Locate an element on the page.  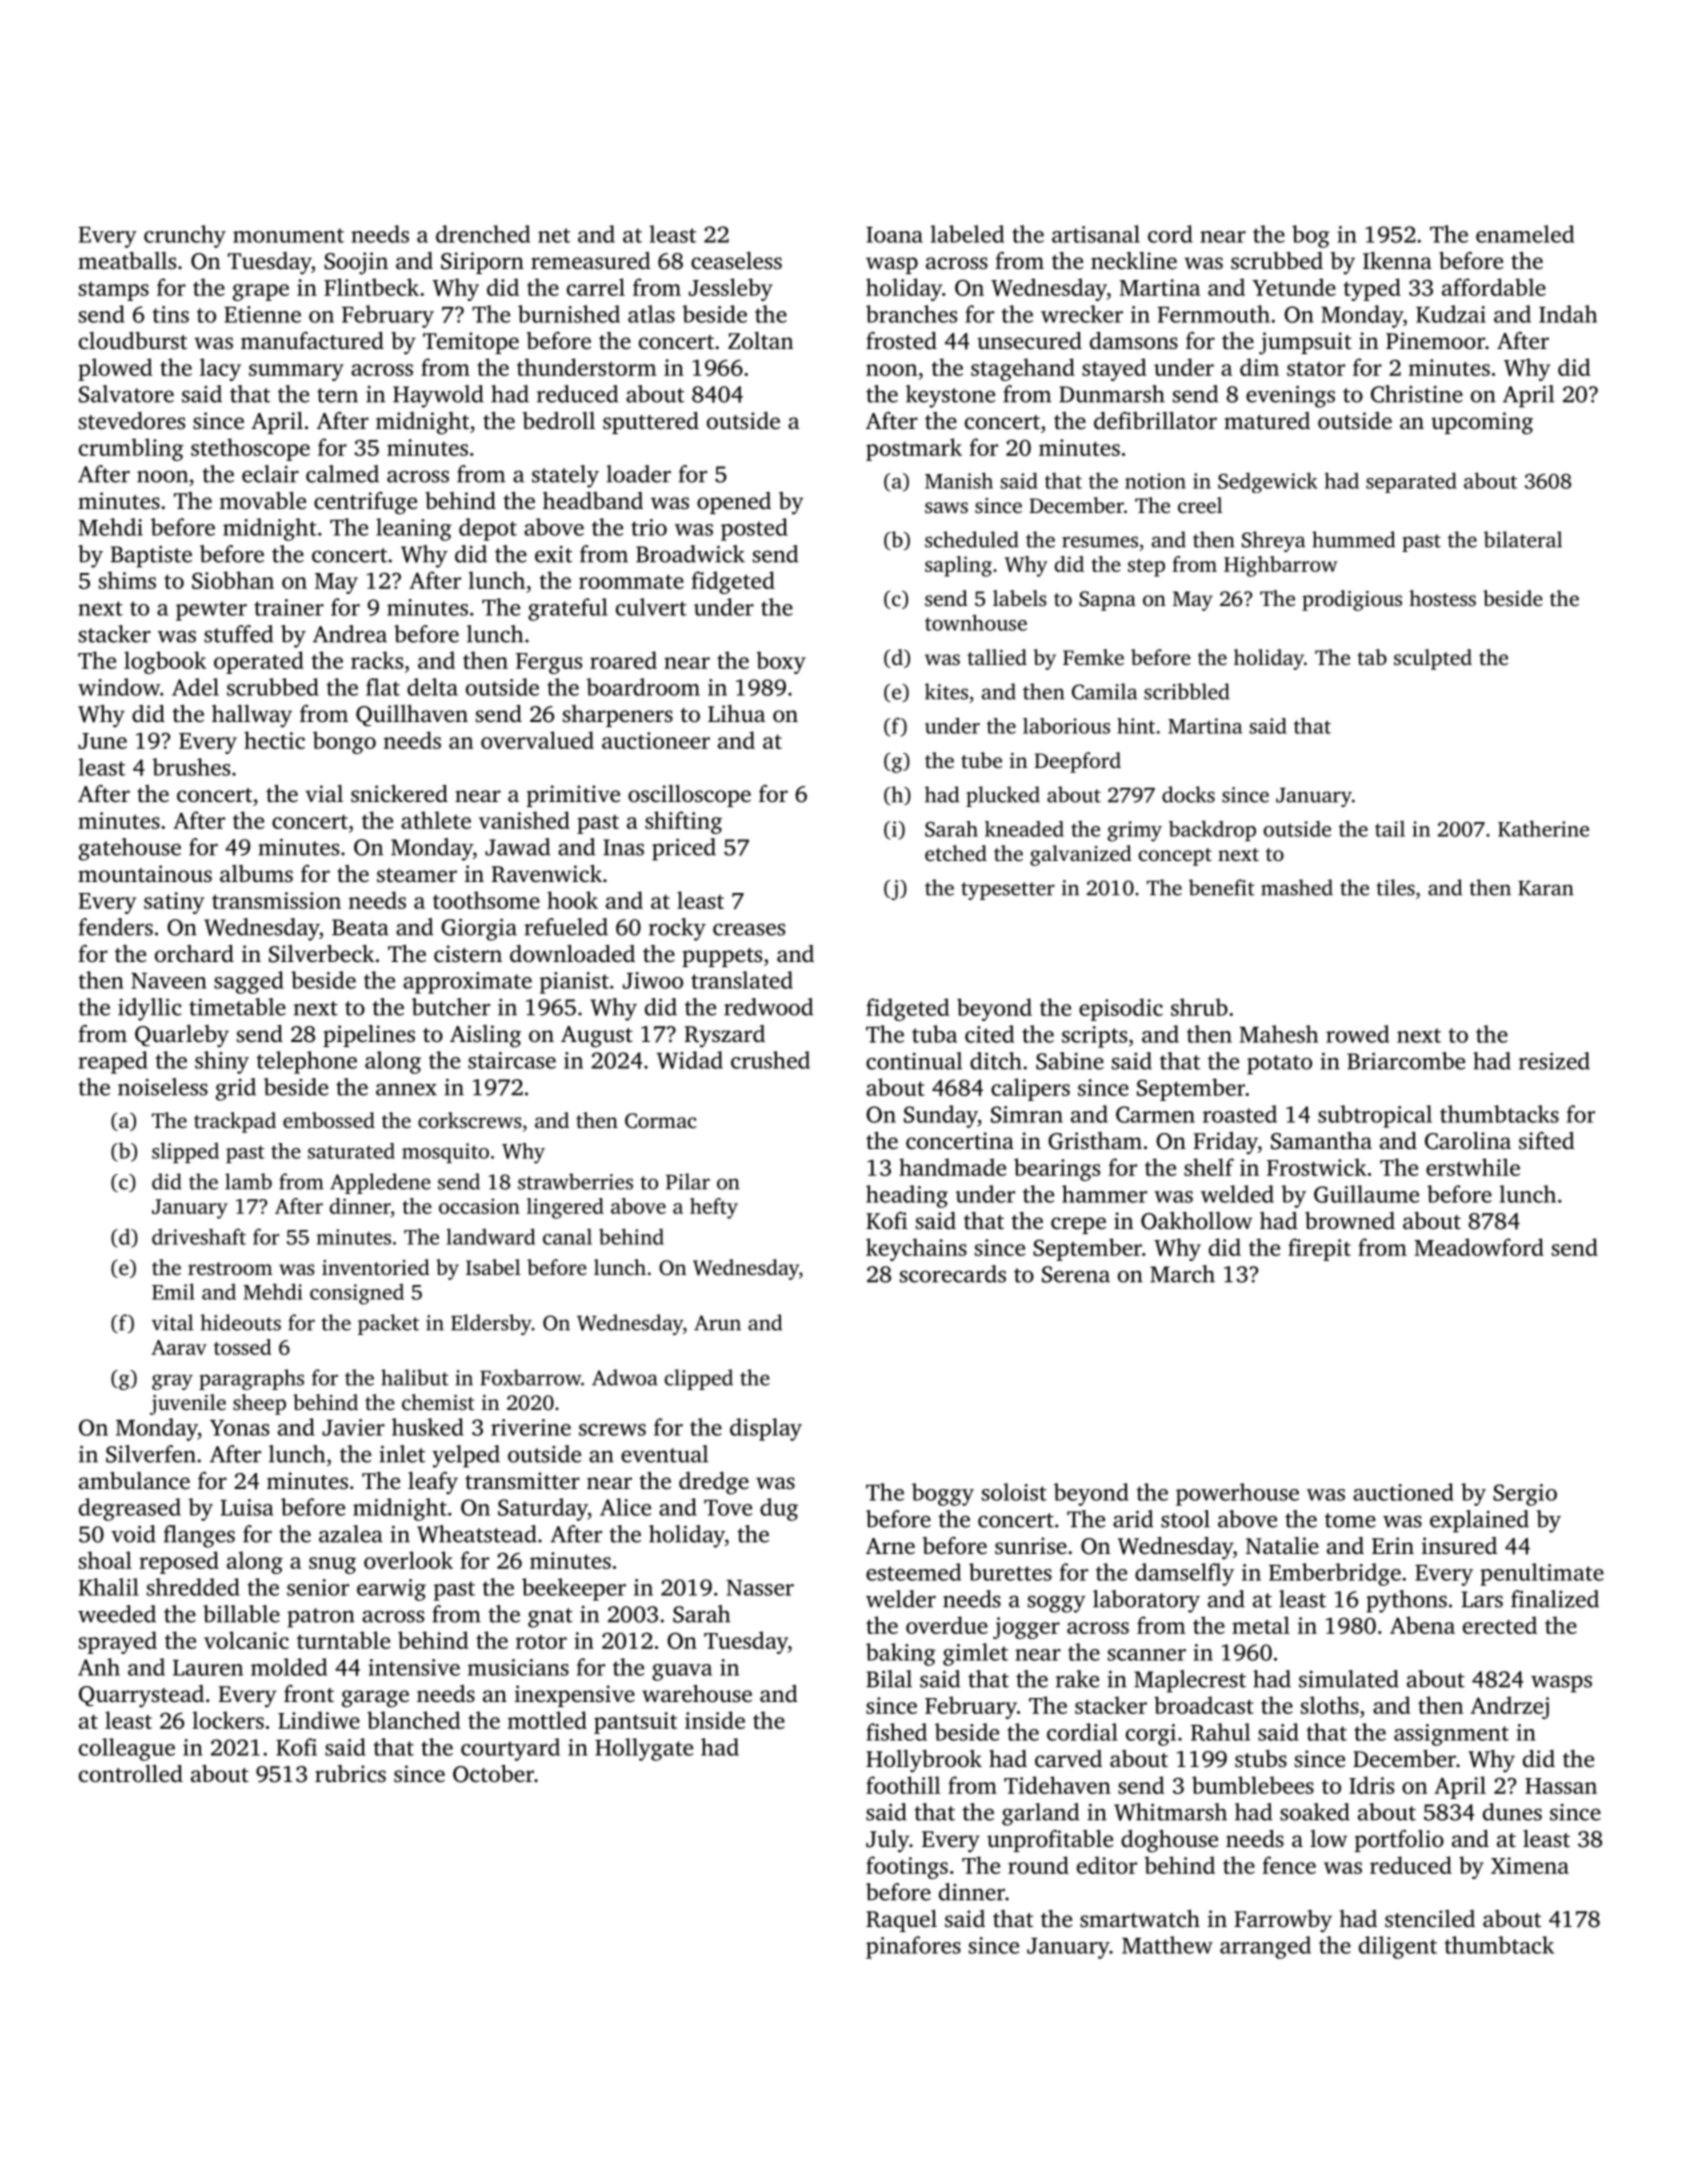
Quarleby is located at coordinates (182, 1036).
